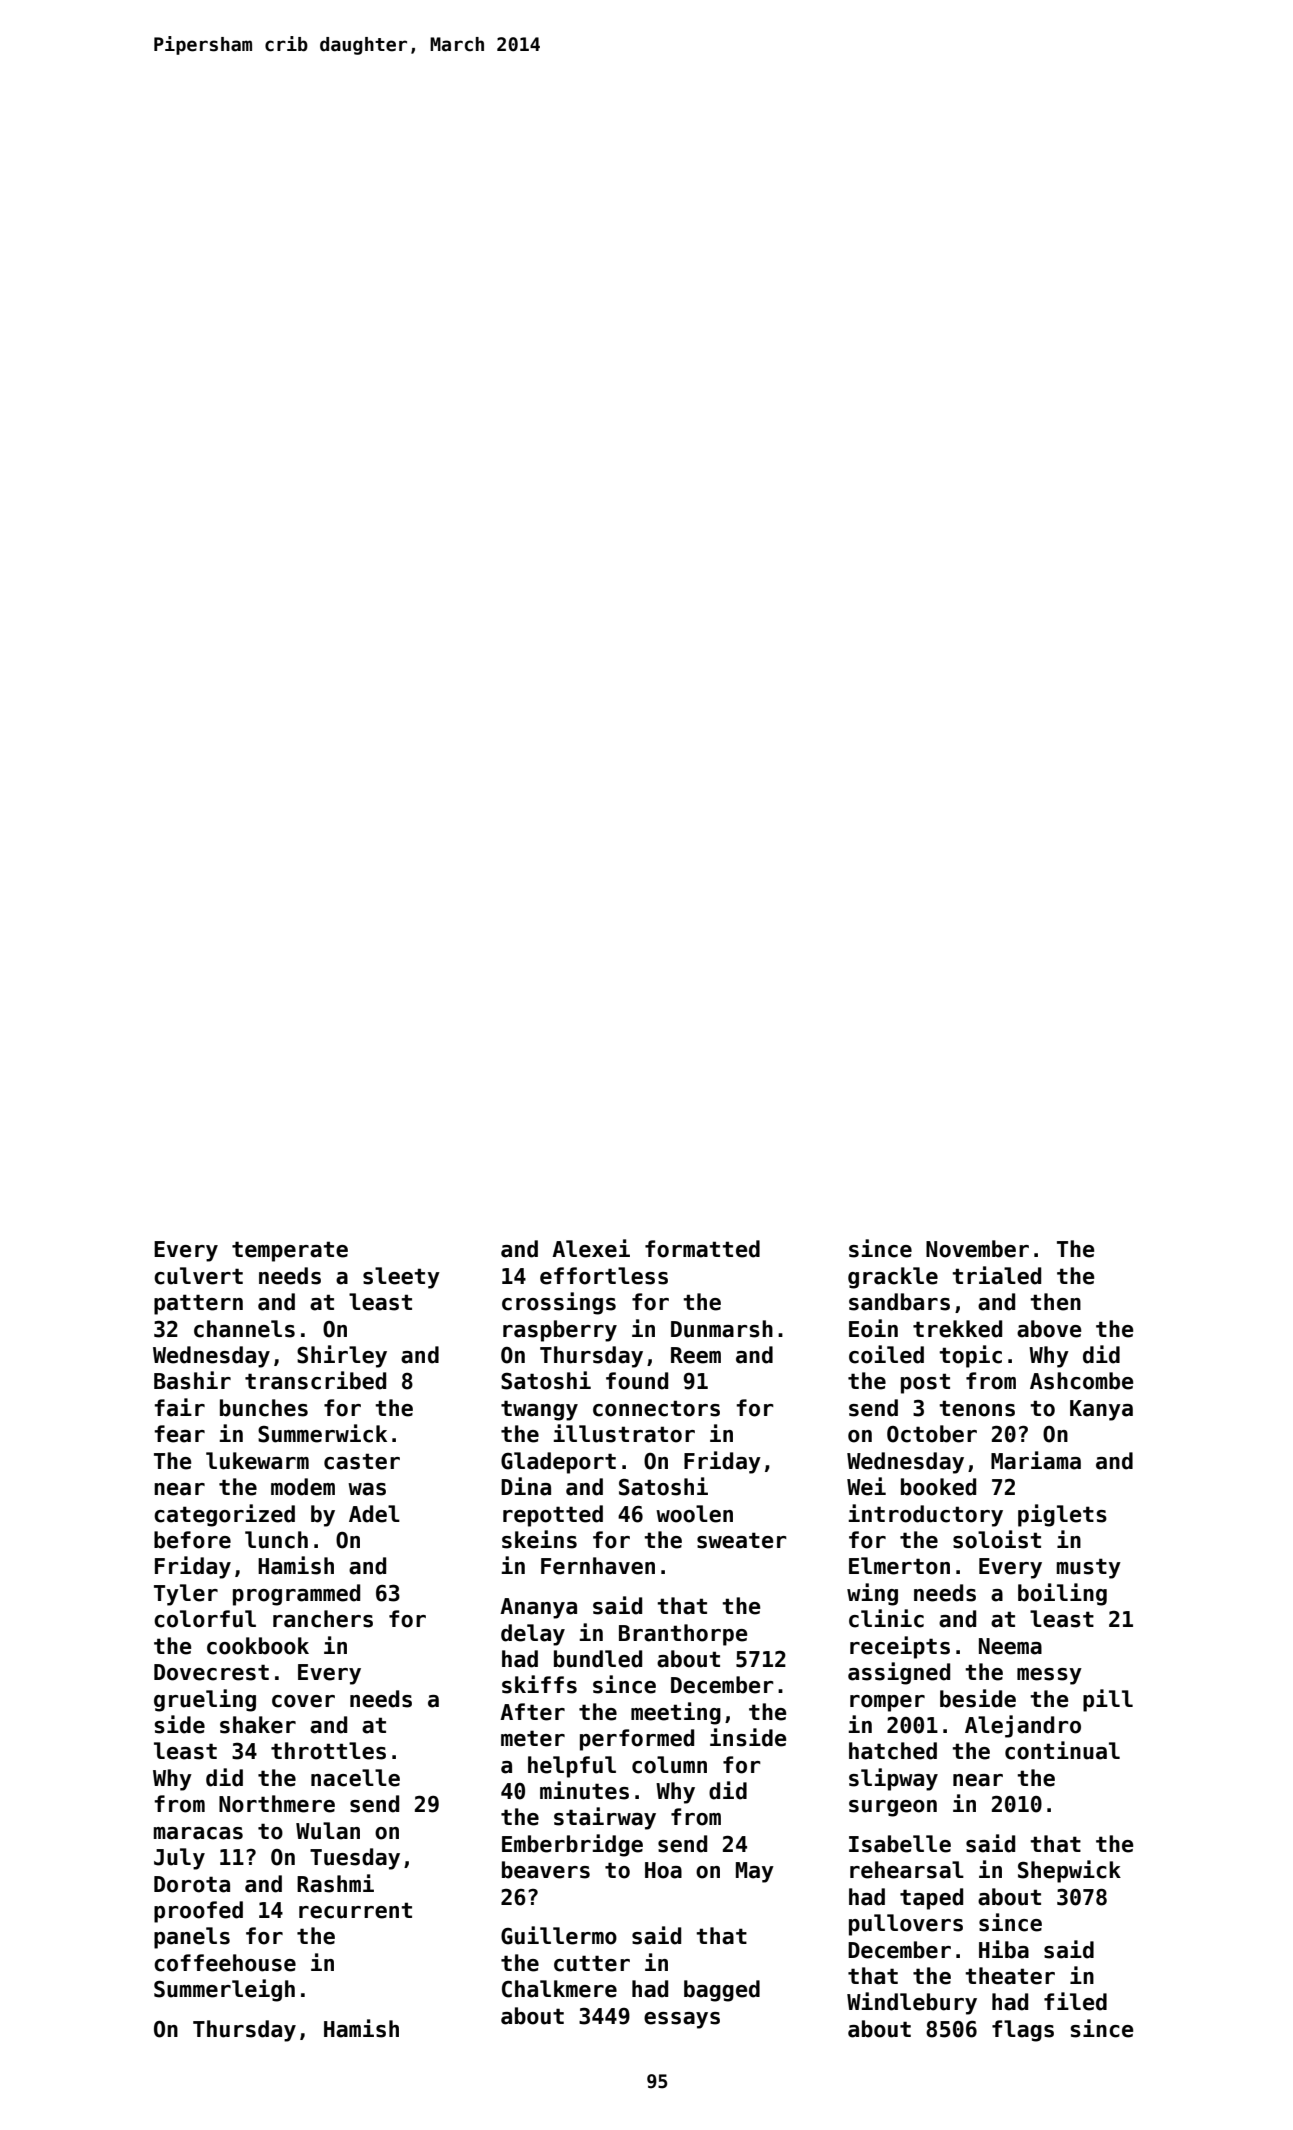 Image resolution: width=1293 pixels, height=2130 pixels. I want to click on soloist, so click(997, 1539).
